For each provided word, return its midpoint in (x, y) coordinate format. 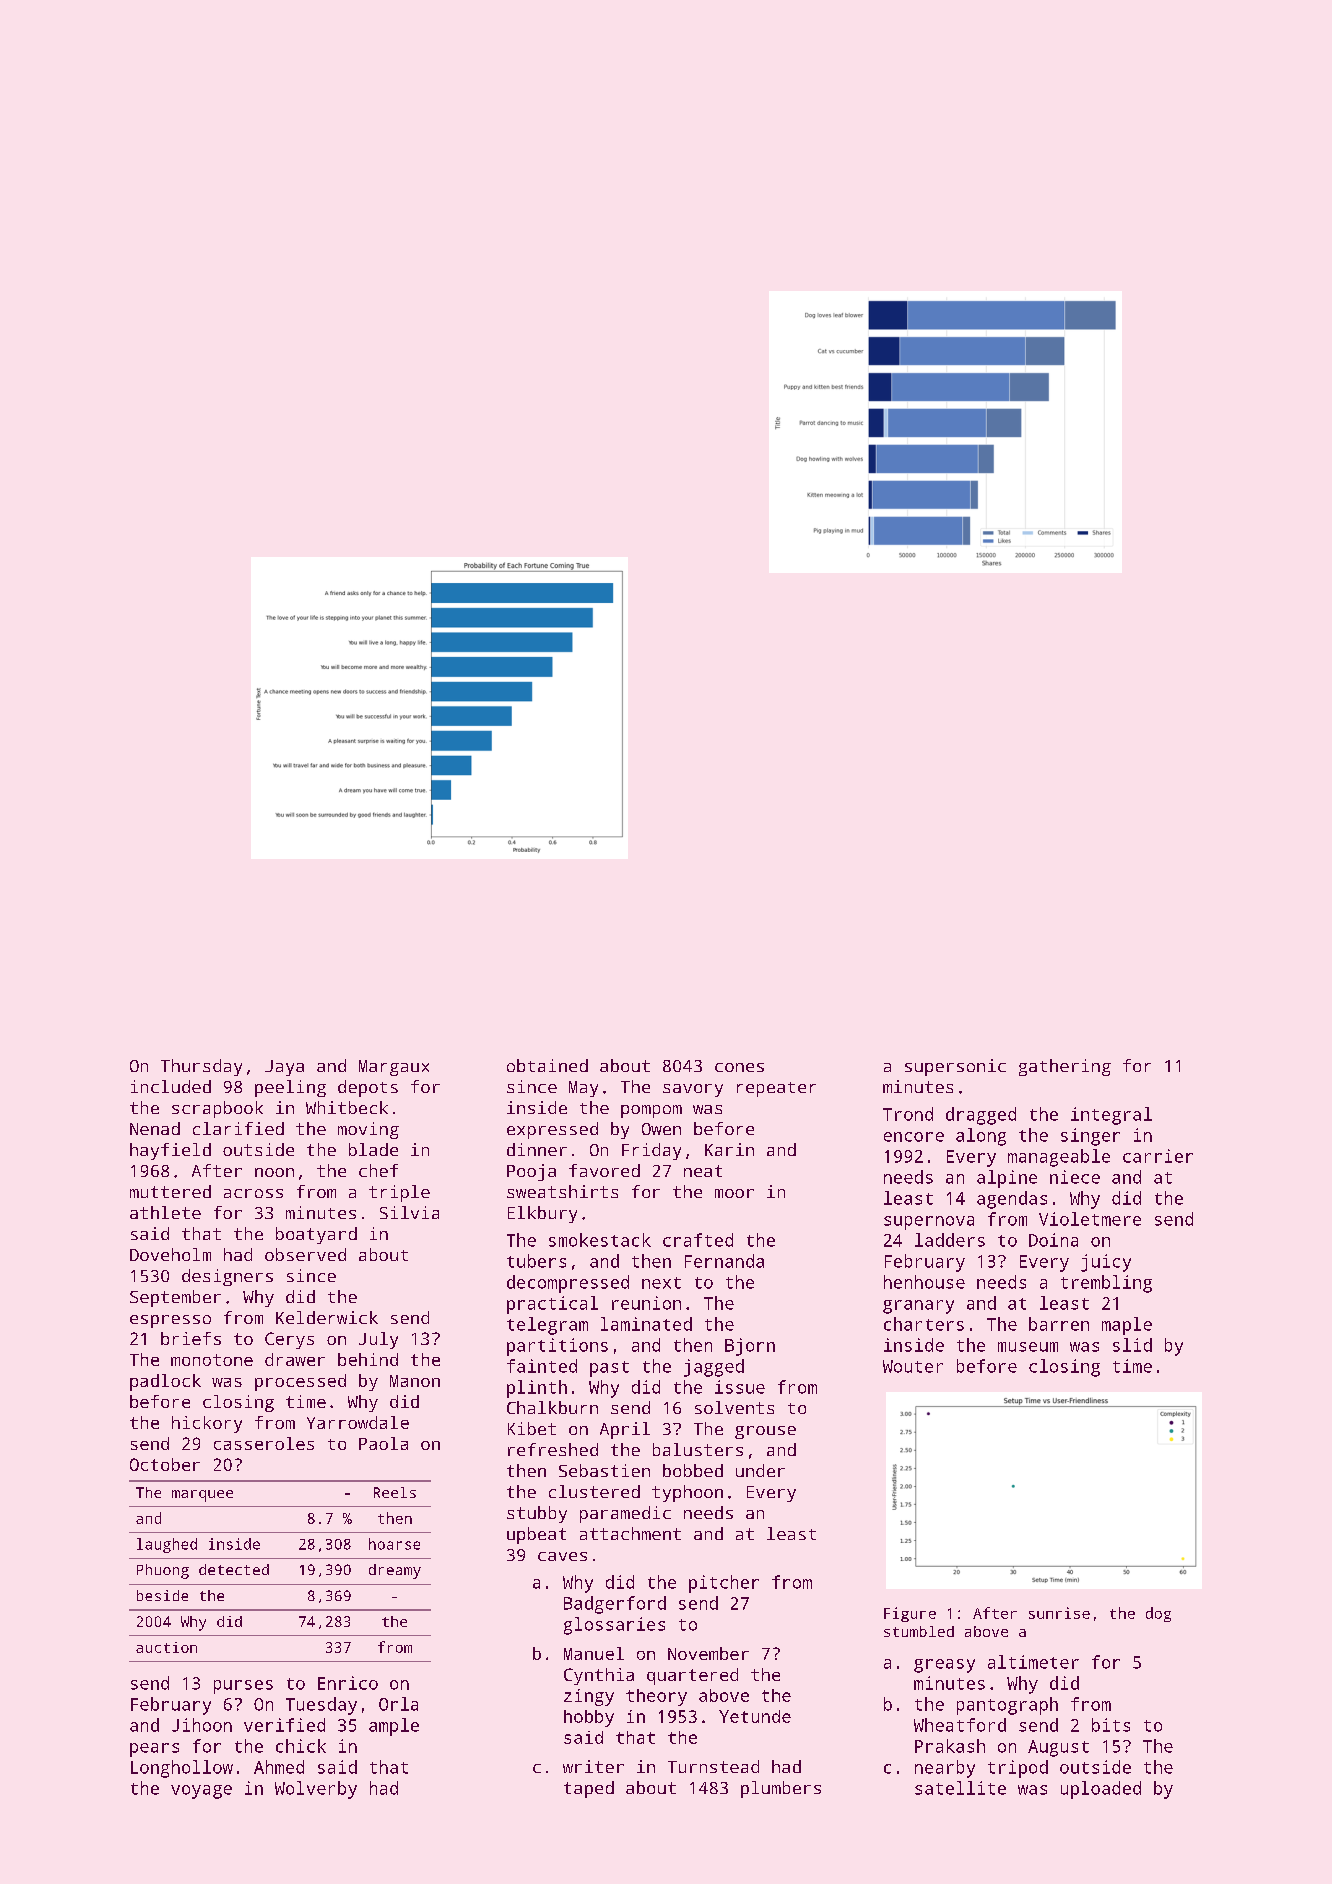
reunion (646, 1303)
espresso (170, 1321)
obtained (547, 1065)
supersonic (955, 1067)
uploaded (1101, 1790)
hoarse (394, 1544)
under (760, 1470)
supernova (929, 1223)
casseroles (264, 1443)
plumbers (781, 1789)
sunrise (1059, 1613)
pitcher (724, 1584)
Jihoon (202, 1725)
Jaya (284, 1068)
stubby (537, 1514)
